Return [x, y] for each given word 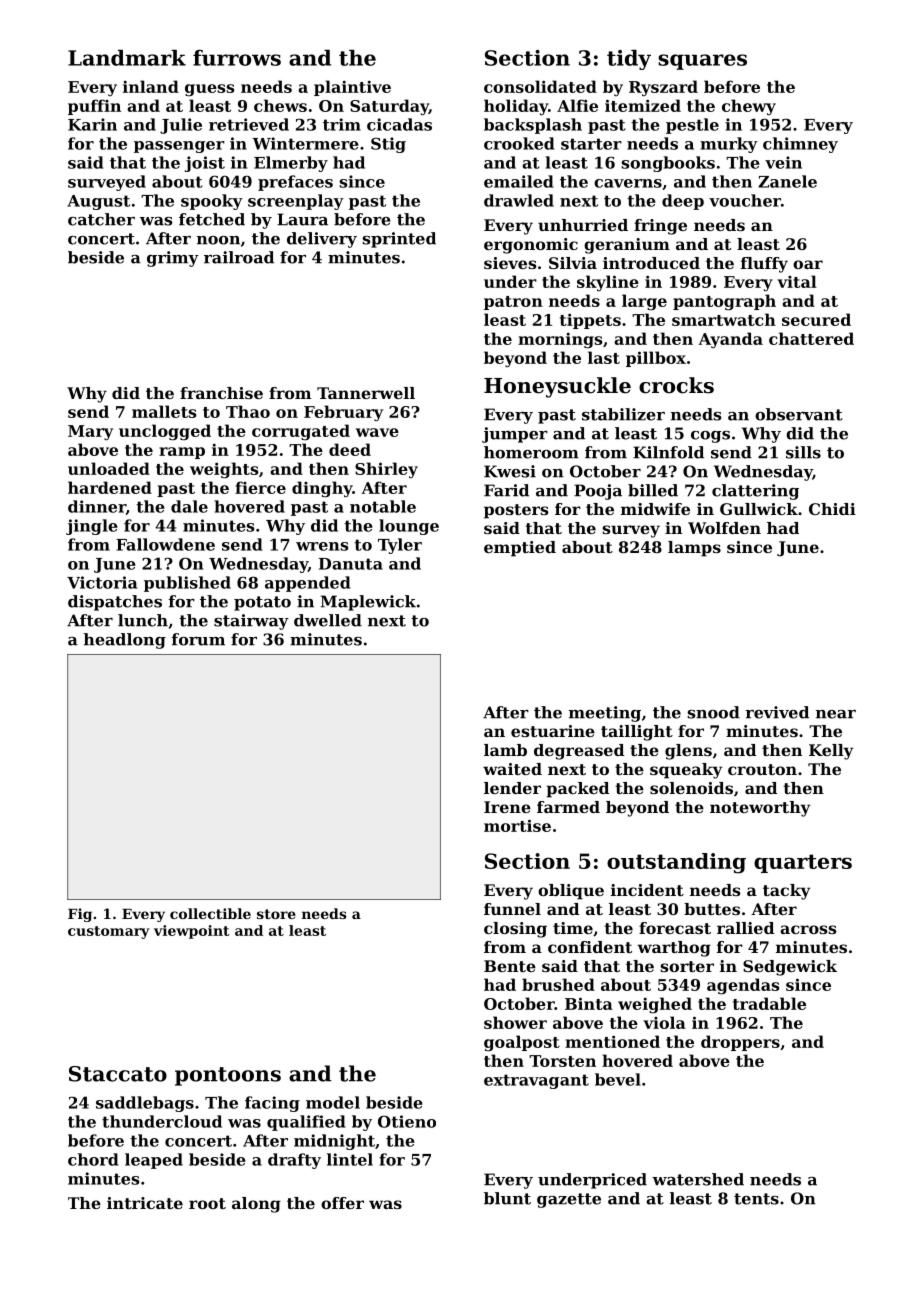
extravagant [536, 1081]
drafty [294, 1161]
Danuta [351, 564]
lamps [694, 549]
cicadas [399, 124]
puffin [94, 107]
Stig [388, 145]
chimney [800, 145]
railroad [239, 257]
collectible [210, 913]
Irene [507, 807]
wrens [322, 546]
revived [777, 712]
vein [783, 162]
